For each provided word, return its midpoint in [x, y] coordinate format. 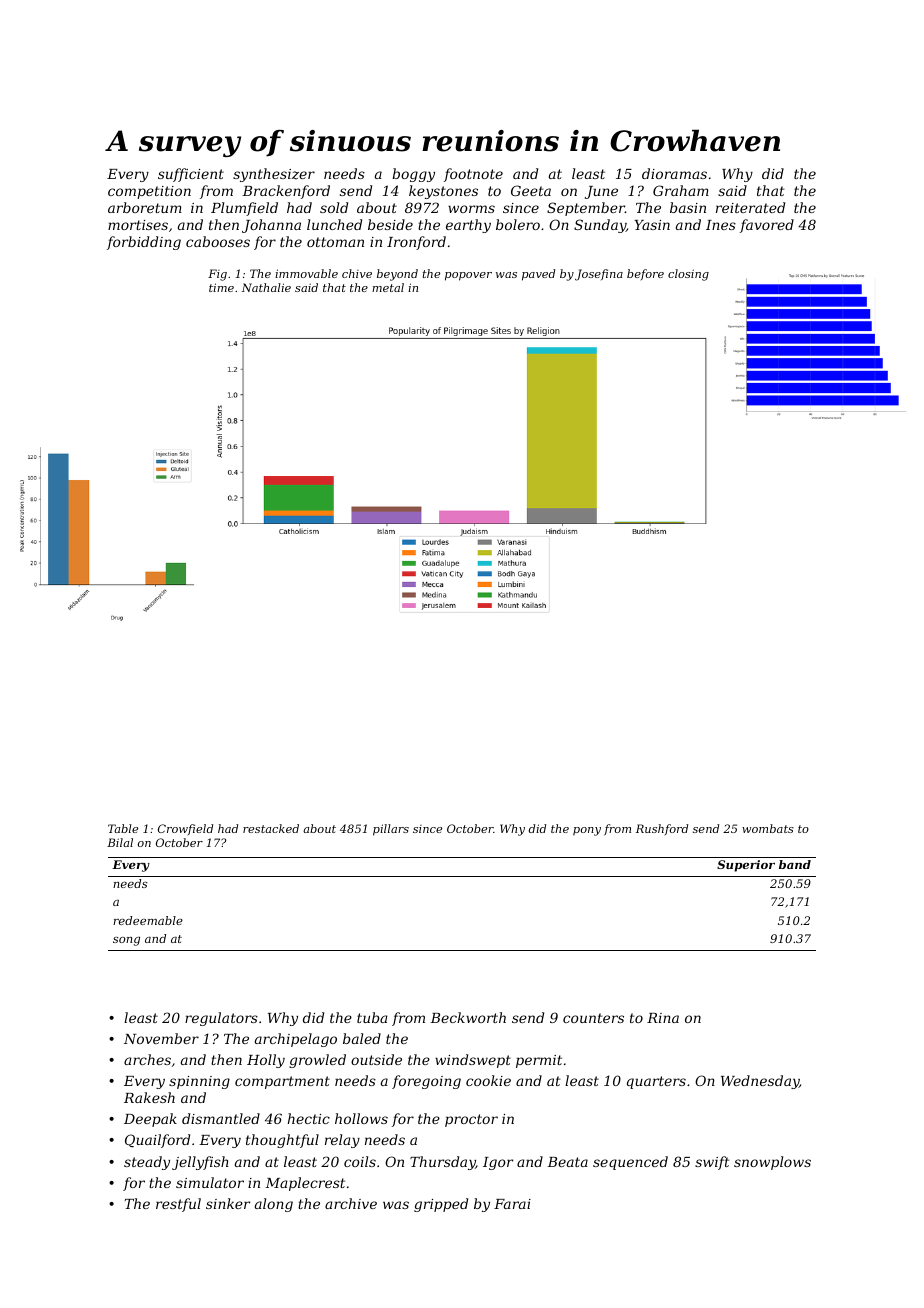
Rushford [662, 829]
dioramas [674, 173]
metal [388, 287]
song [126, 941]
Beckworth [468, 1017]
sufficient [191, 175]
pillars [391, 830]
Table [123, 828]
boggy [413, 175]
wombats [768, 828]
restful [178, 1205]
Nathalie [266, 287]
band [795, 864]
